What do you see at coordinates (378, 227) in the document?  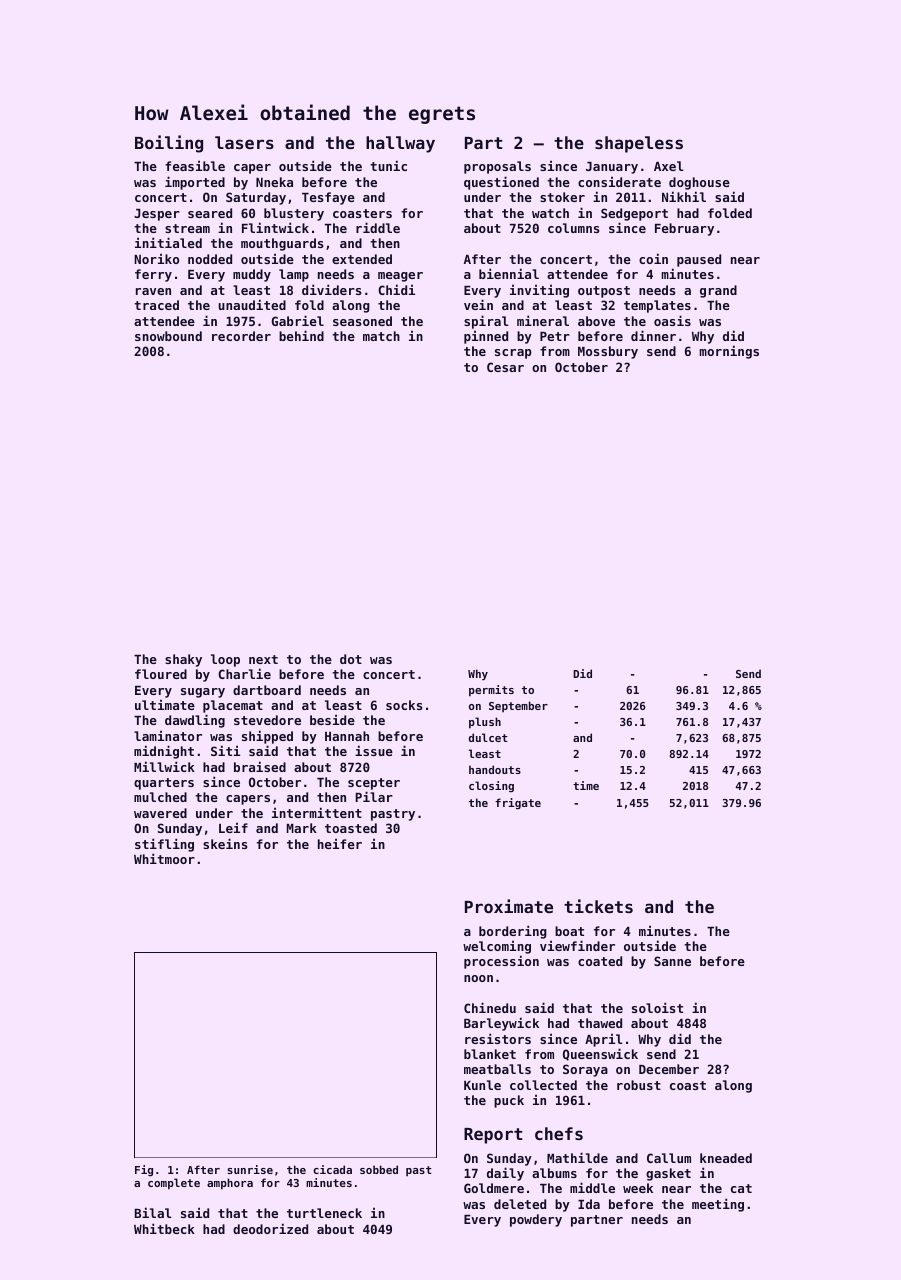 I see `riddle` at bounding box center [378, 227].
